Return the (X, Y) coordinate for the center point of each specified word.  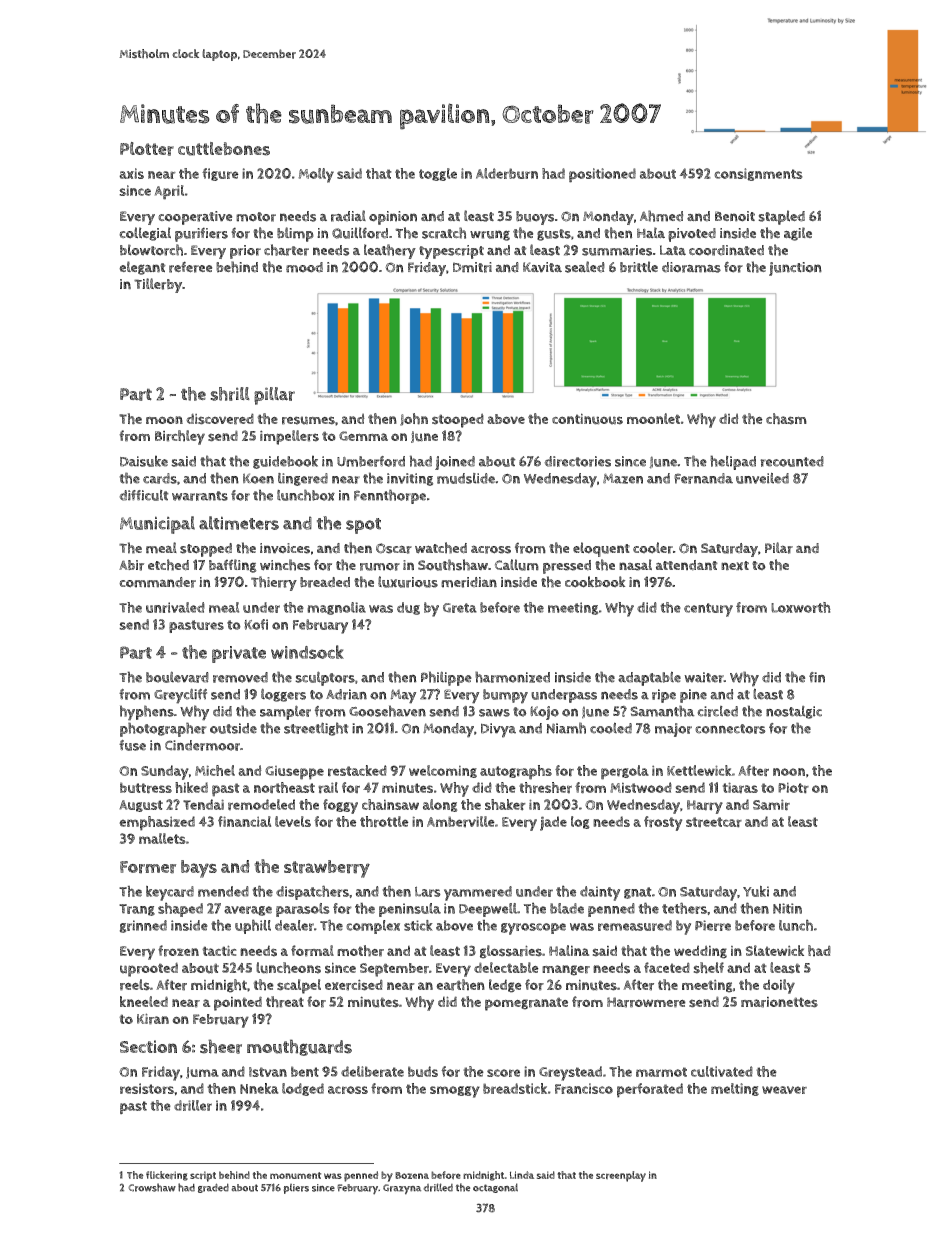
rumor (380, 567)
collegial (145, 234)
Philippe (446, 678)
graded (213, 1188)
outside (233, 728)
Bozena (412, 1175)
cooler (653, 548)
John (414, 419)
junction (795, 269)
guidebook (285, 462)
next (735, 565)
